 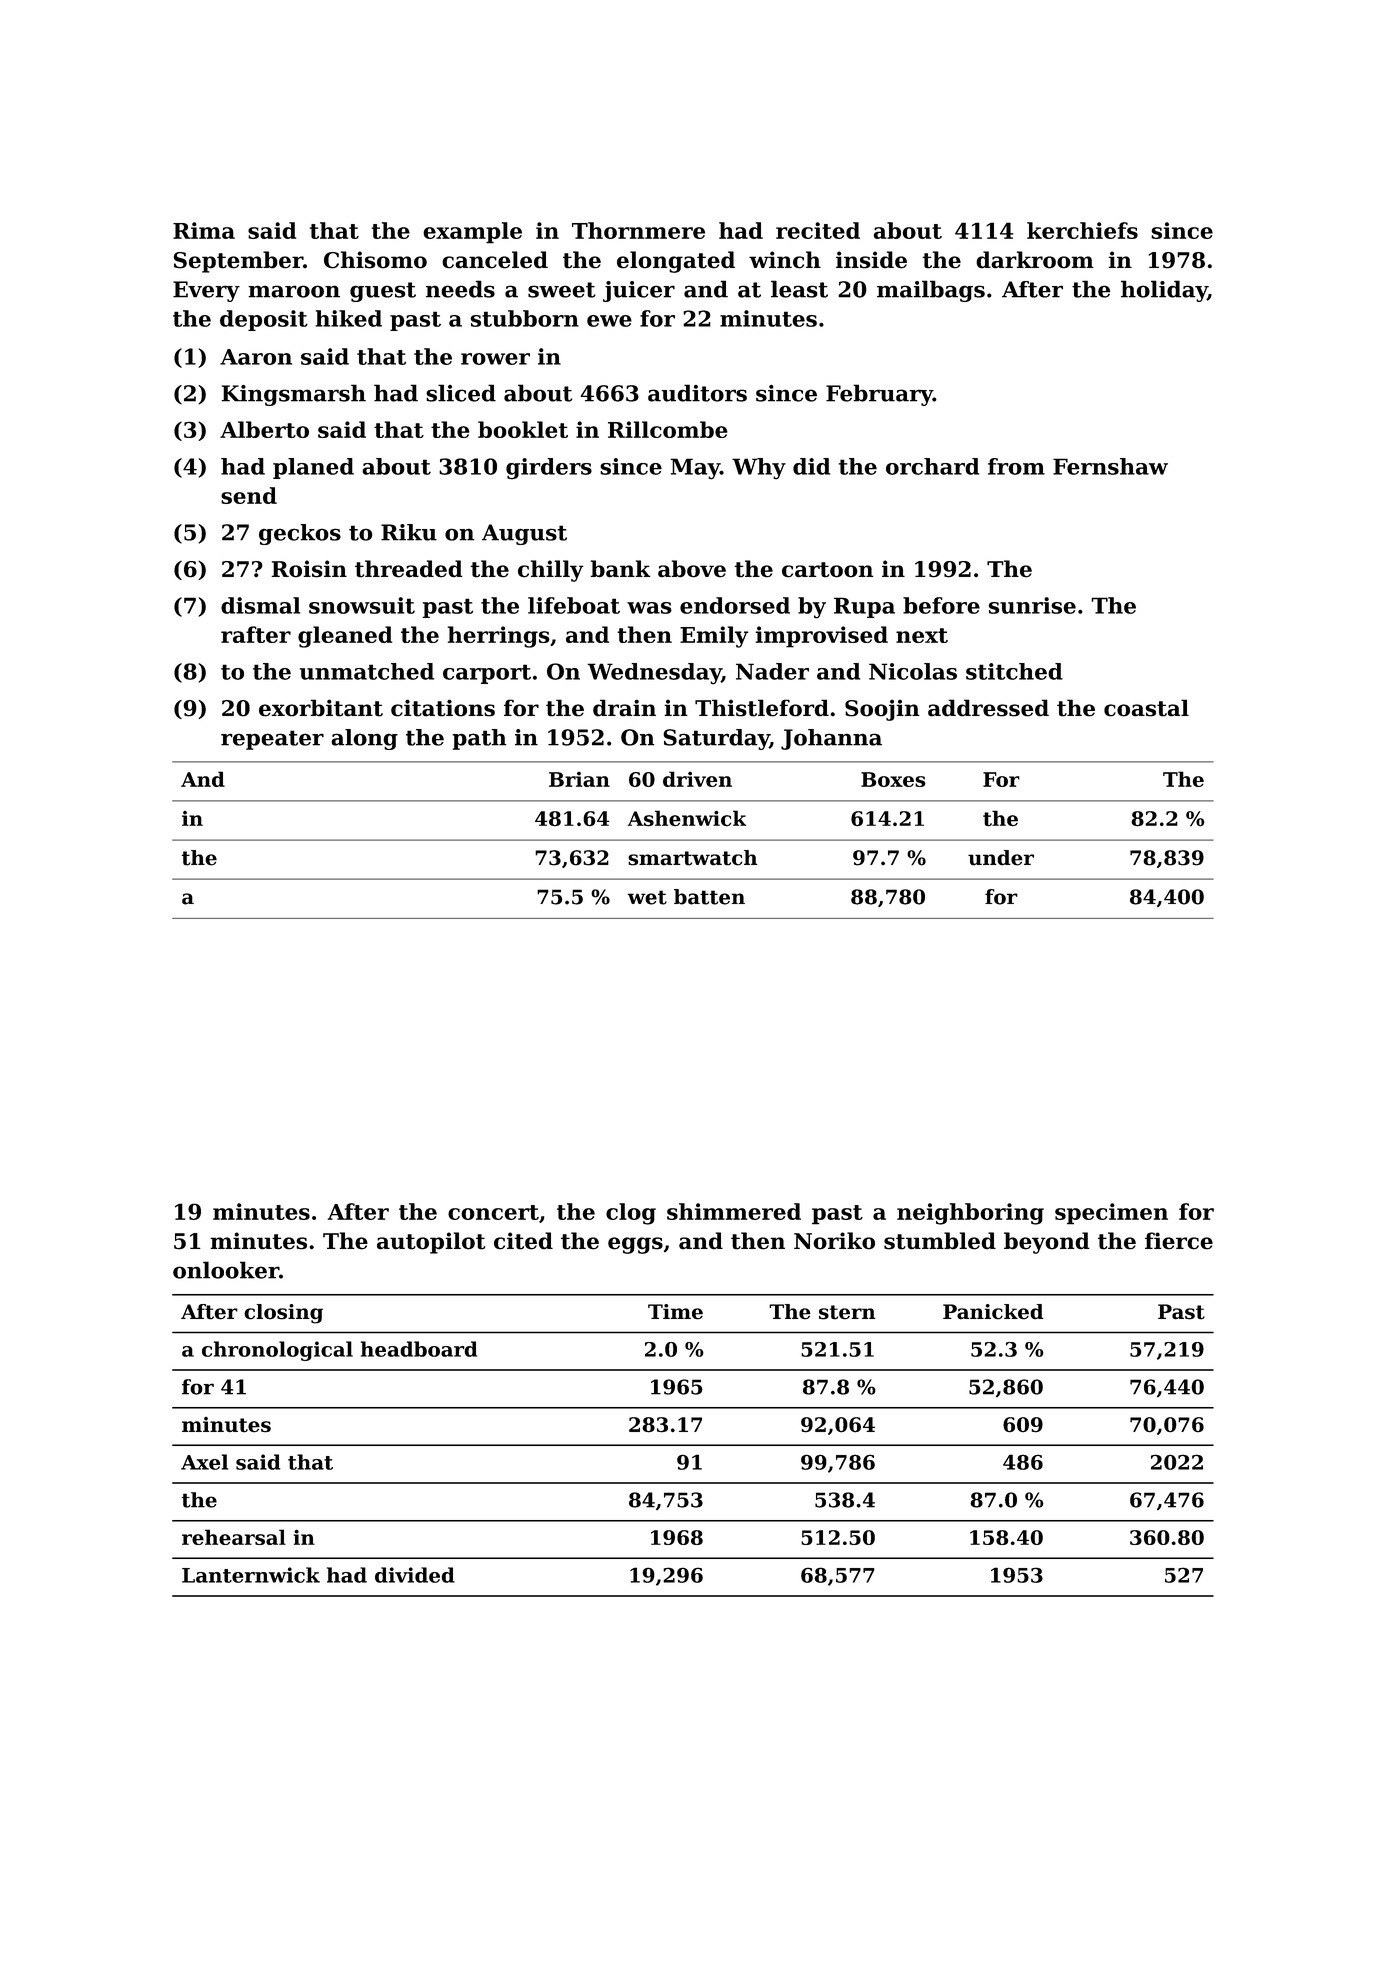 What do you see at coordinates (847, 1312) in the screenshot?
I see `stern` at bounding box center [847, 1312].
